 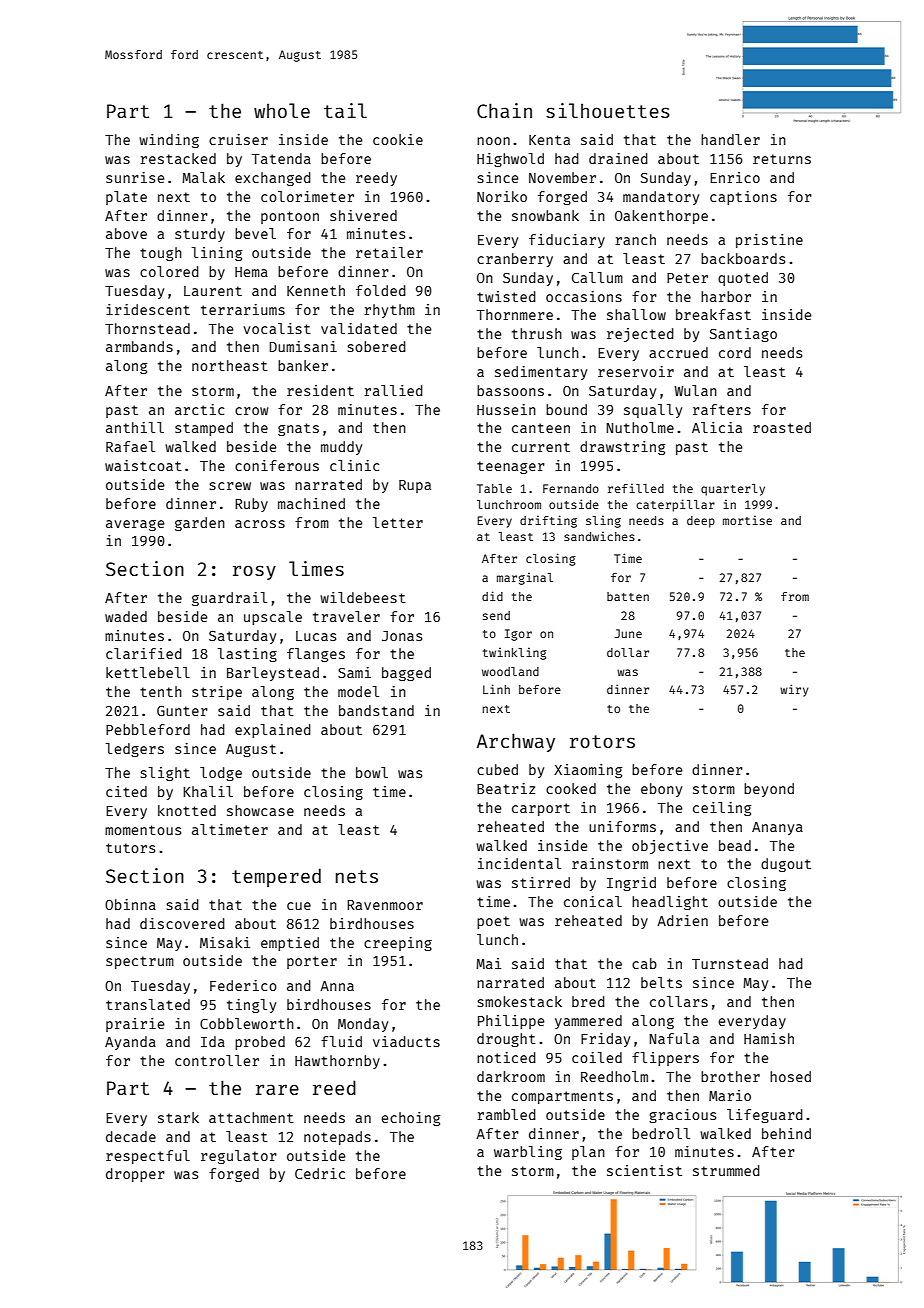 What do you see at coordinates (602, 741) in the screenshot?
I see `rotors` at bounding box center [602, 741].
